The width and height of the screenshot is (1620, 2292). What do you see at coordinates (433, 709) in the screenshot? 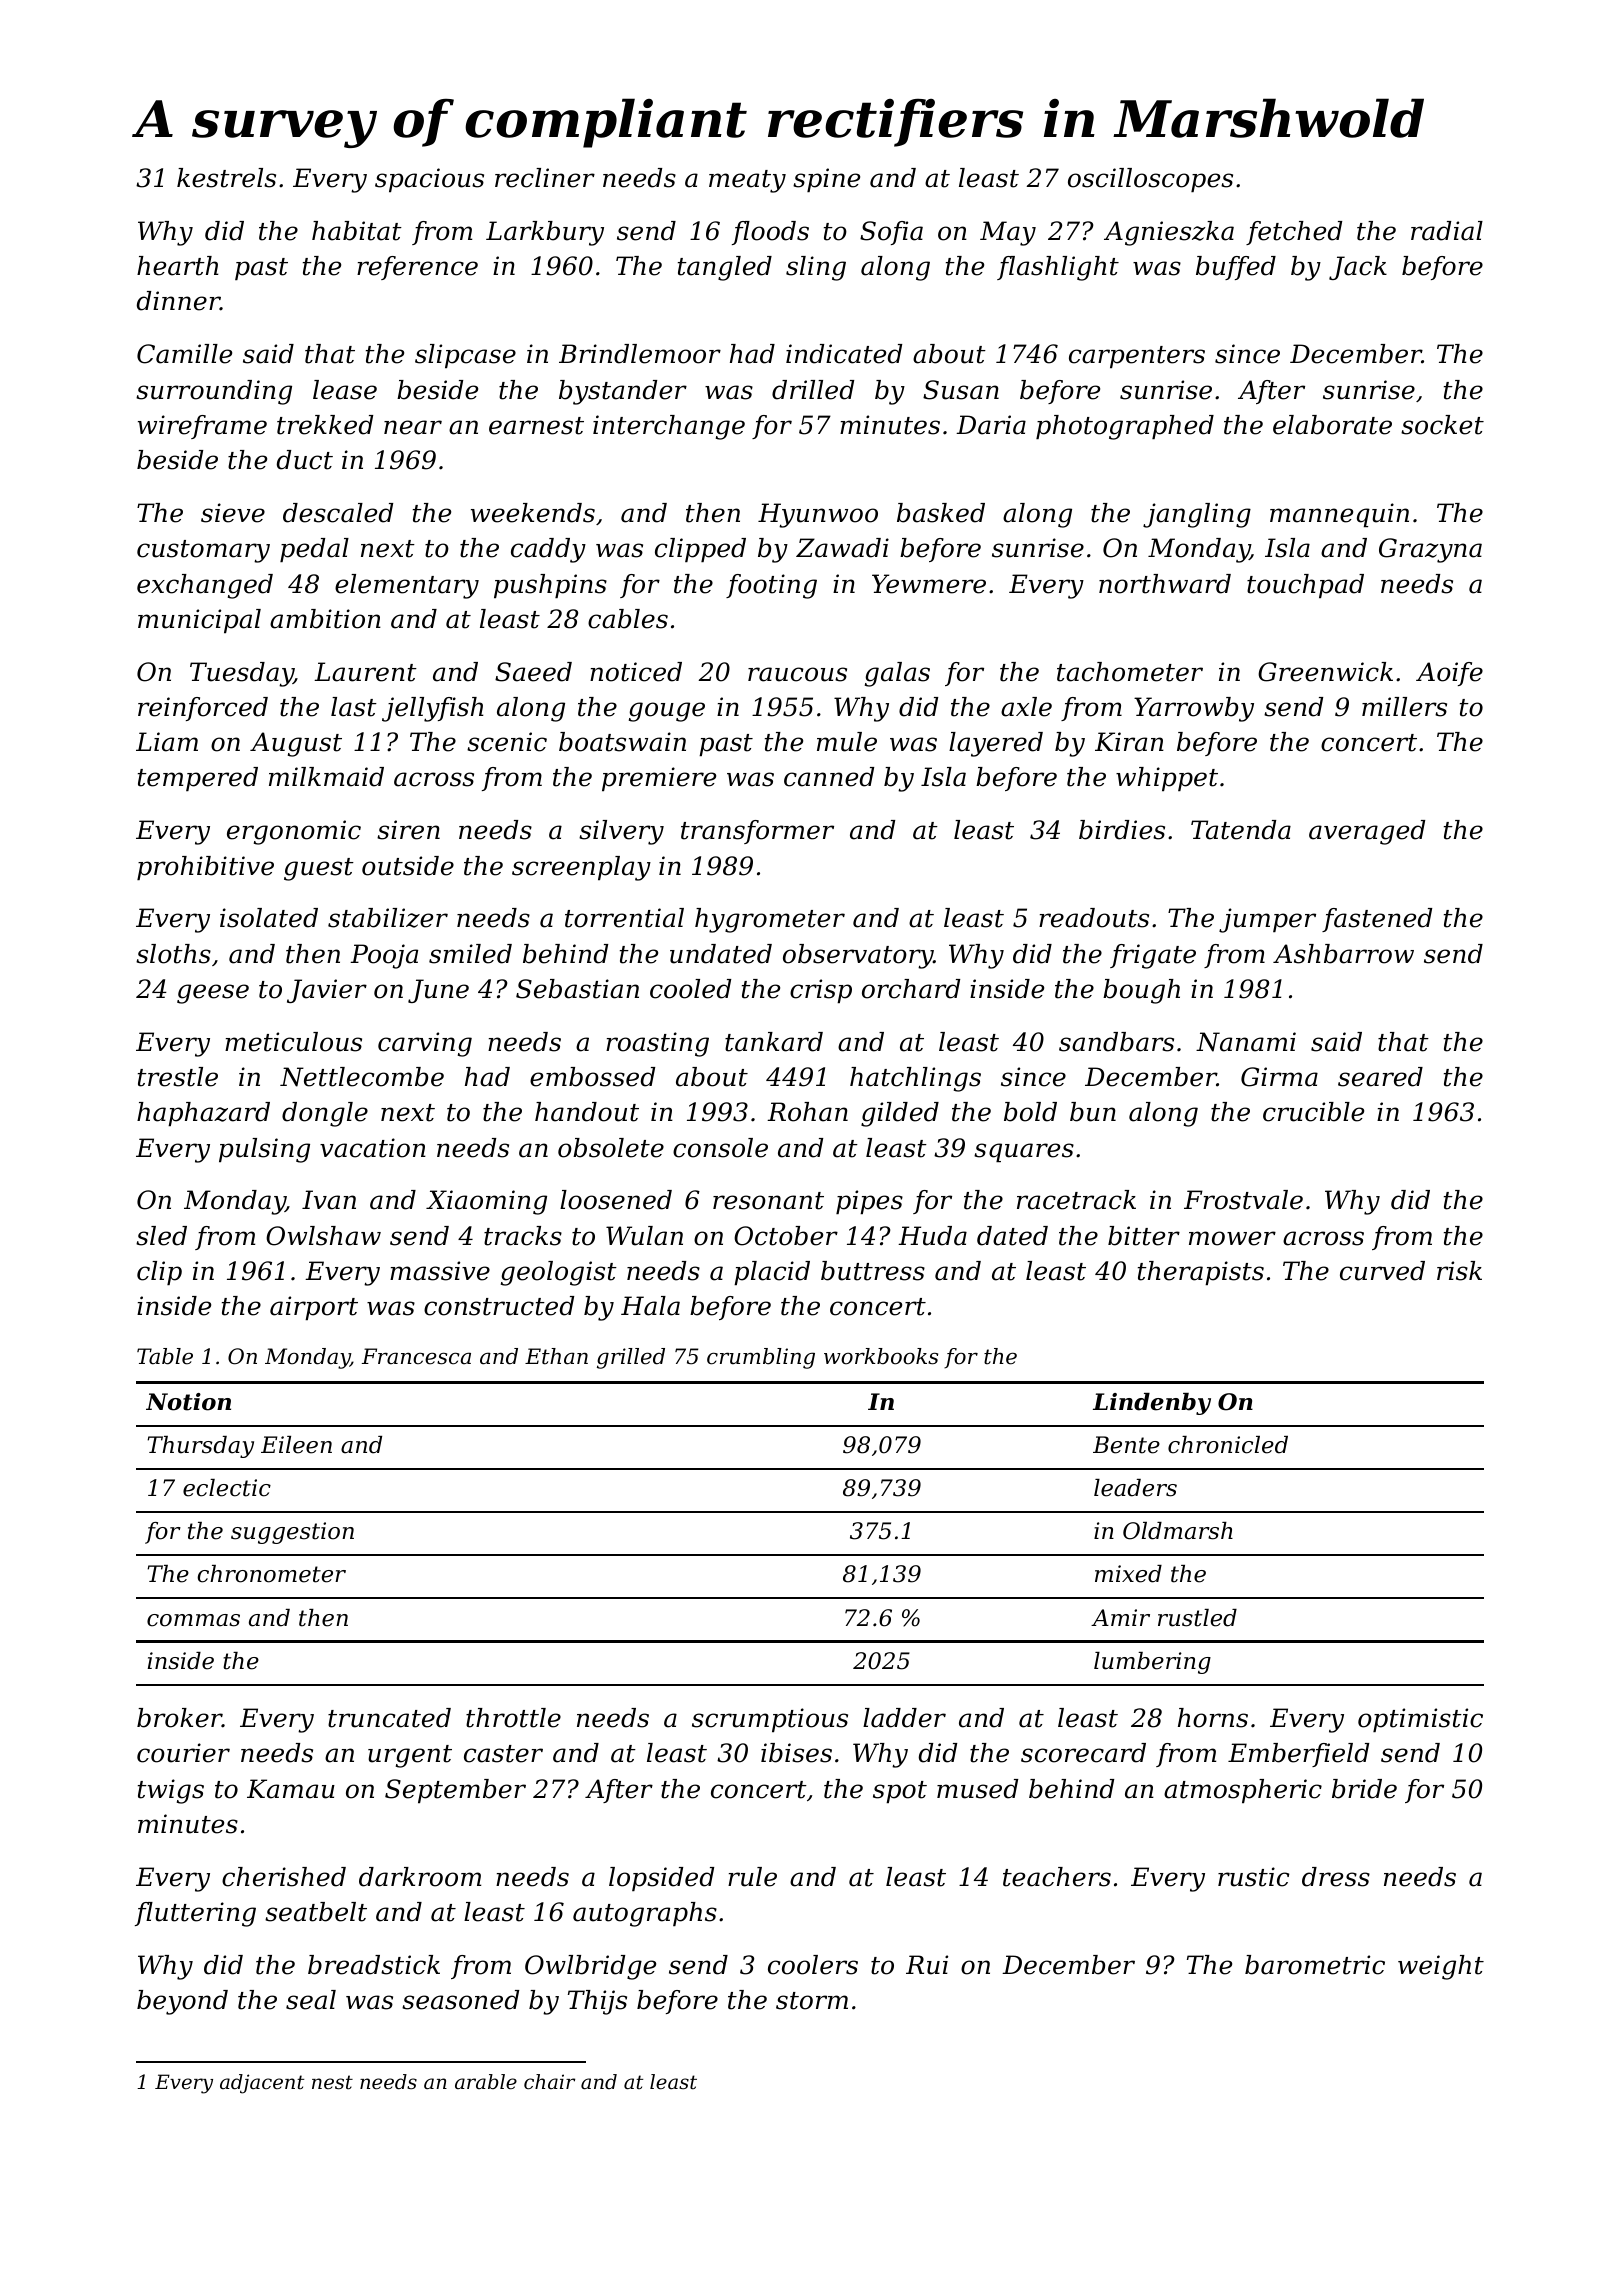
I see `jellyfish` at bounding box center [433, 709].
